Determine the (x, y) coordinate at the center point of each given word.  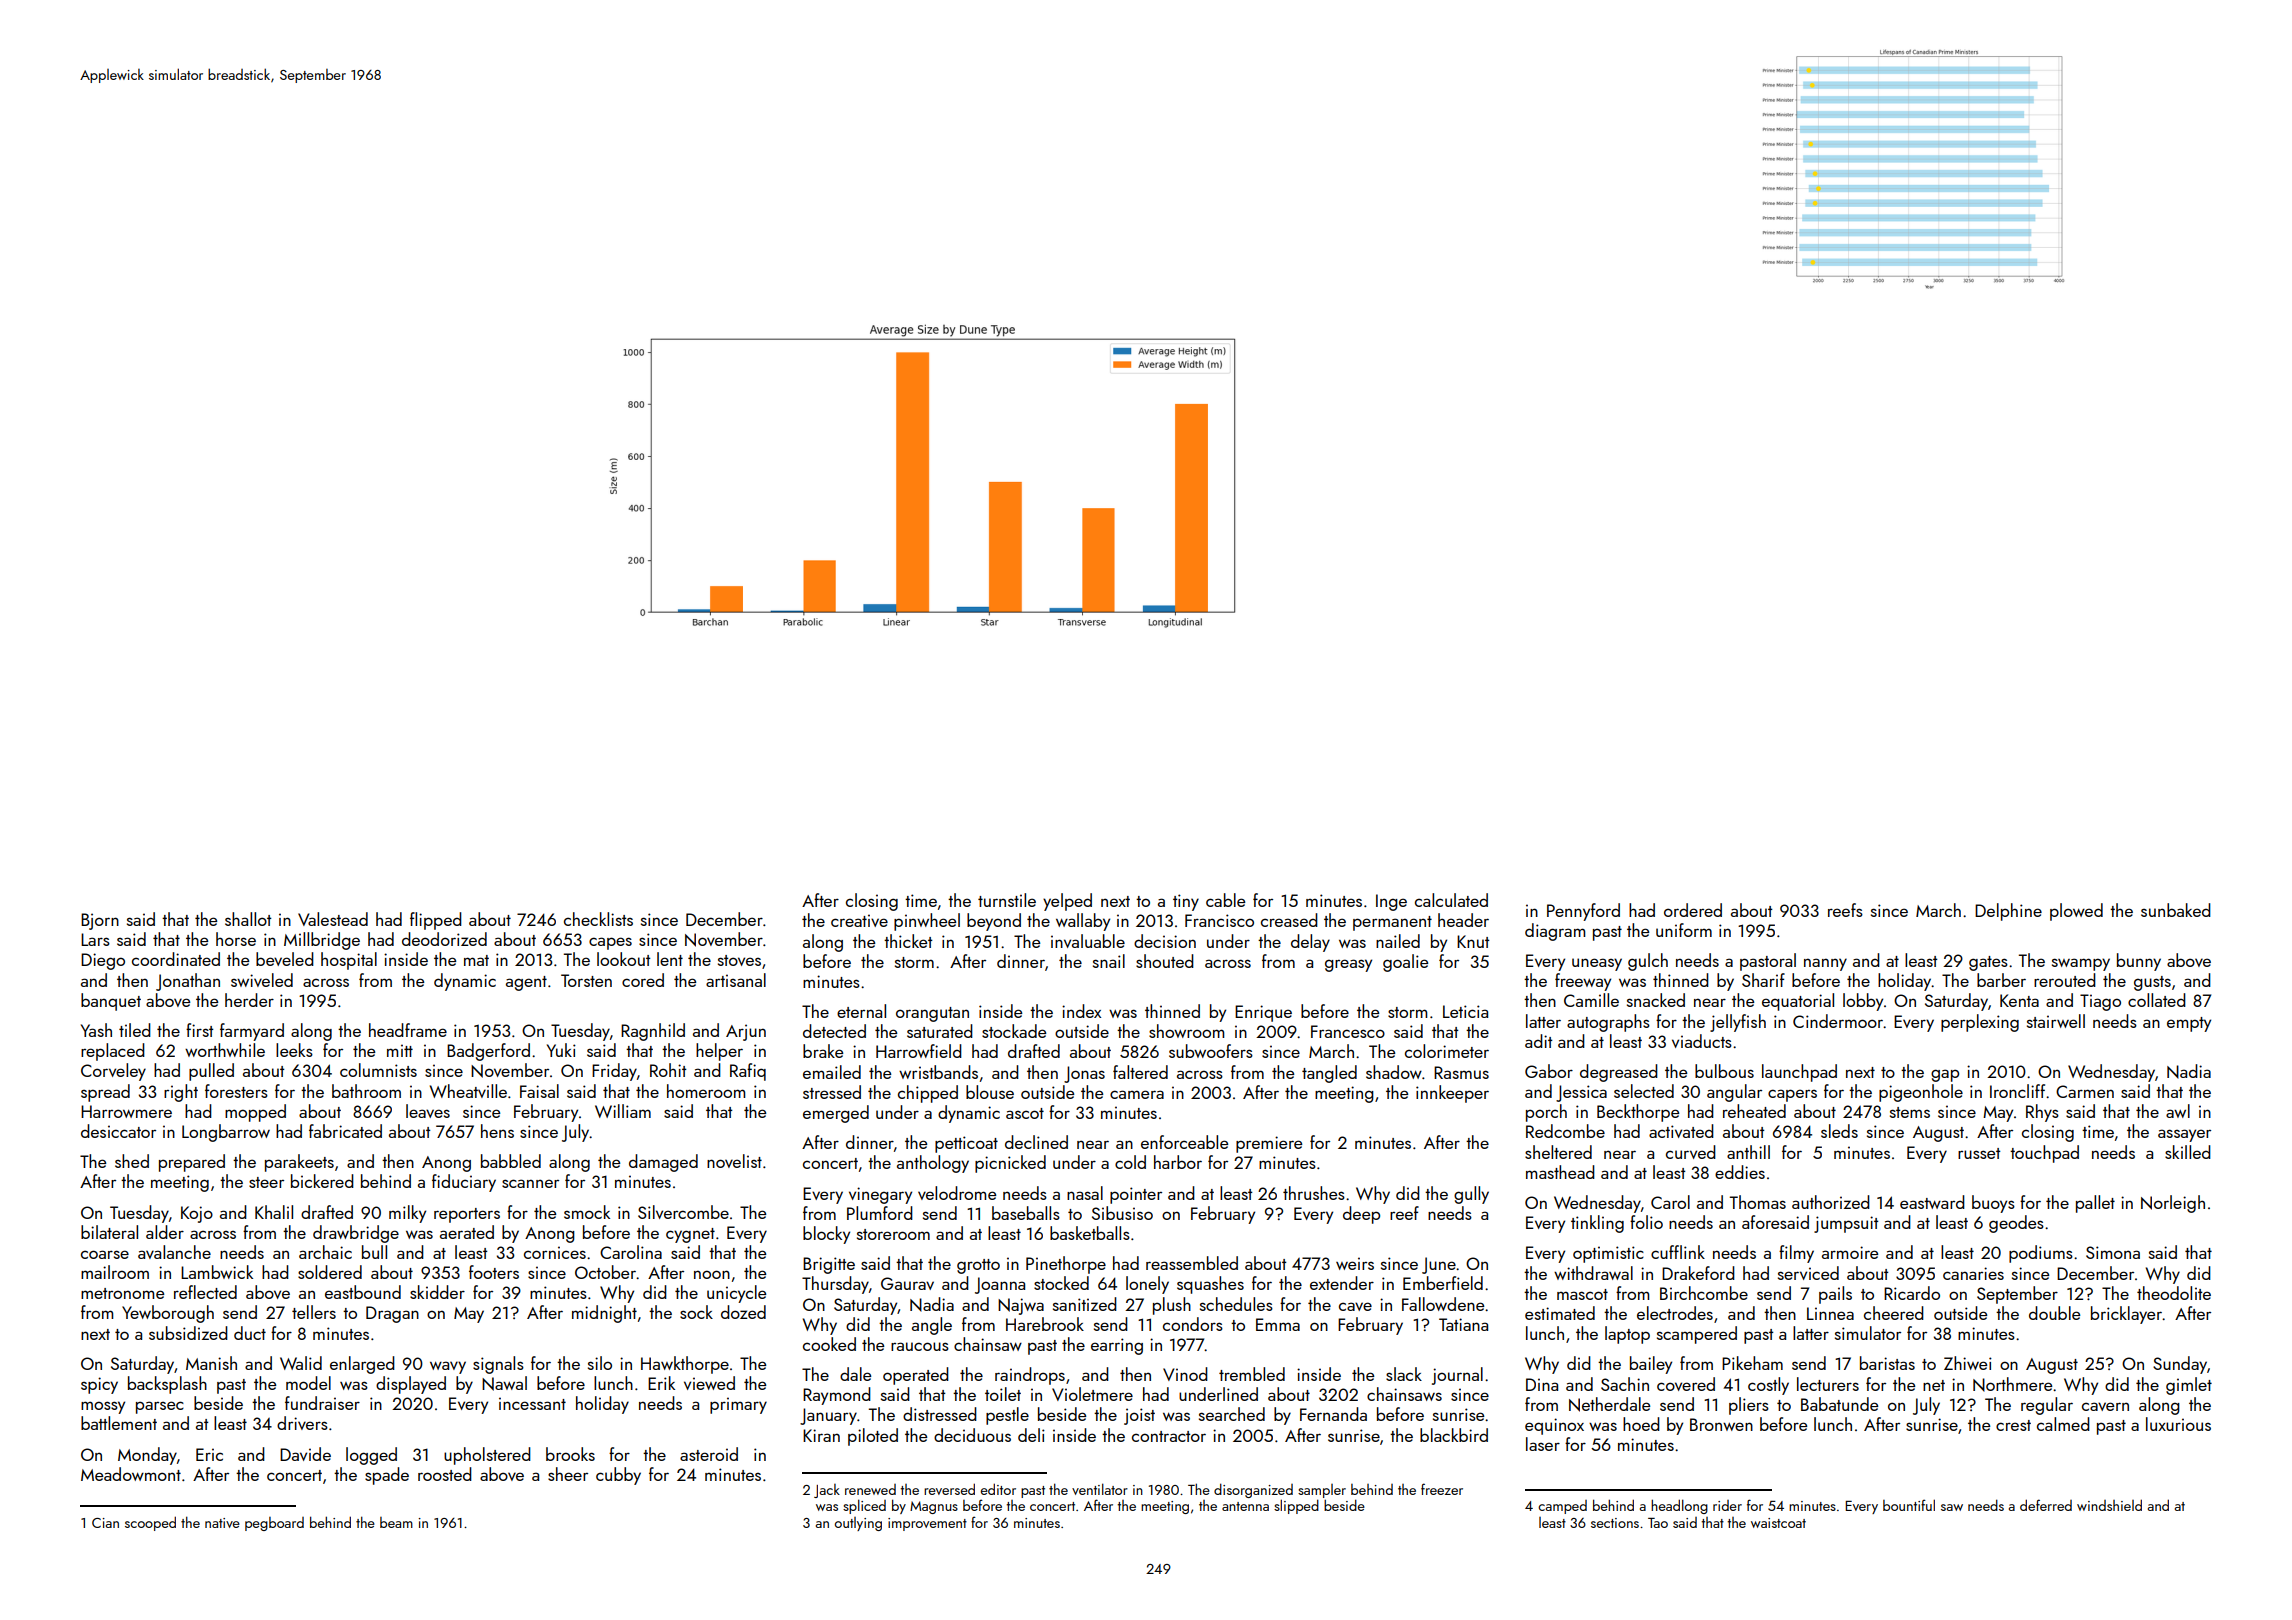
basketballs (1090, 1233)
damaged (663, 1163)
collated (2157, 1000)
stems (1910, 1112)
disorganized (1253, 1490)
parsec (160, 1407)
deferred (2046, 1505)
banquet (111, 1002)
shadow (1394, 1072)
